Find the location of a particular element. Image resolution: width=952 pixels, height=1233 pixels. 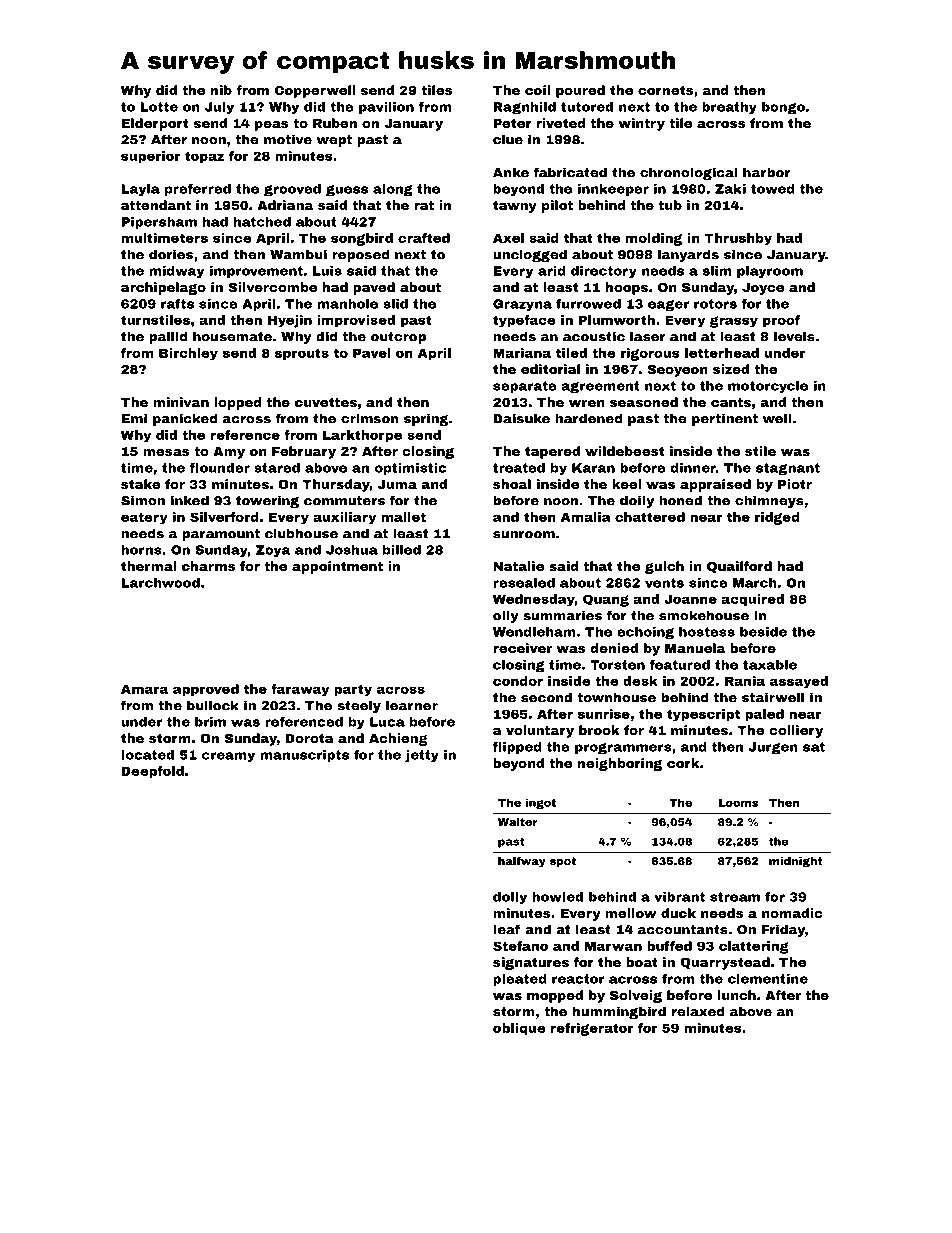

spring is located at coordinates (426, 419).
